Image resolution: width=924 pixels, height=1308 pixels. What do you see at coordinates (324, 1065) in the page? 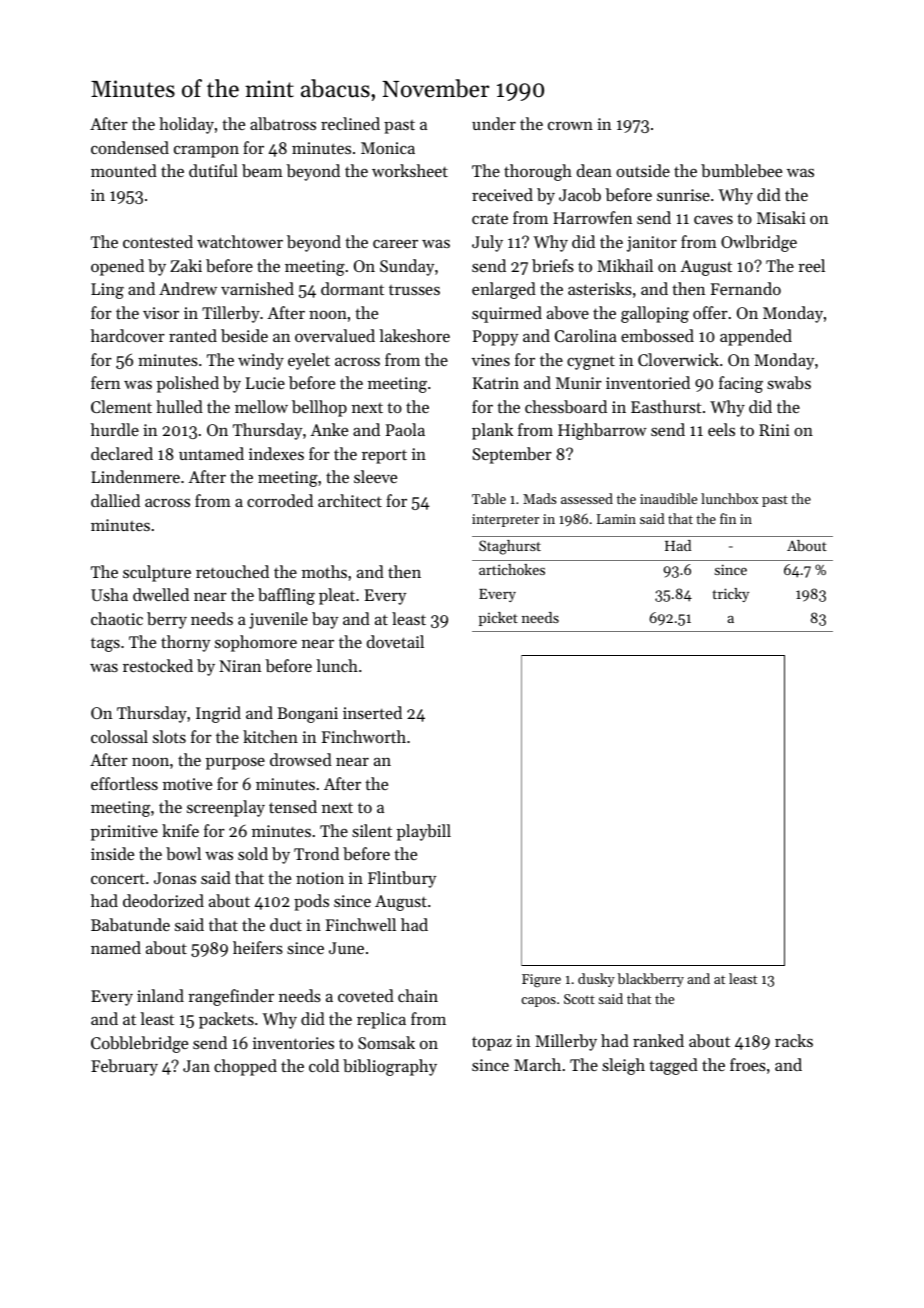
I see `cold` at bounding box center [324, 1065].
